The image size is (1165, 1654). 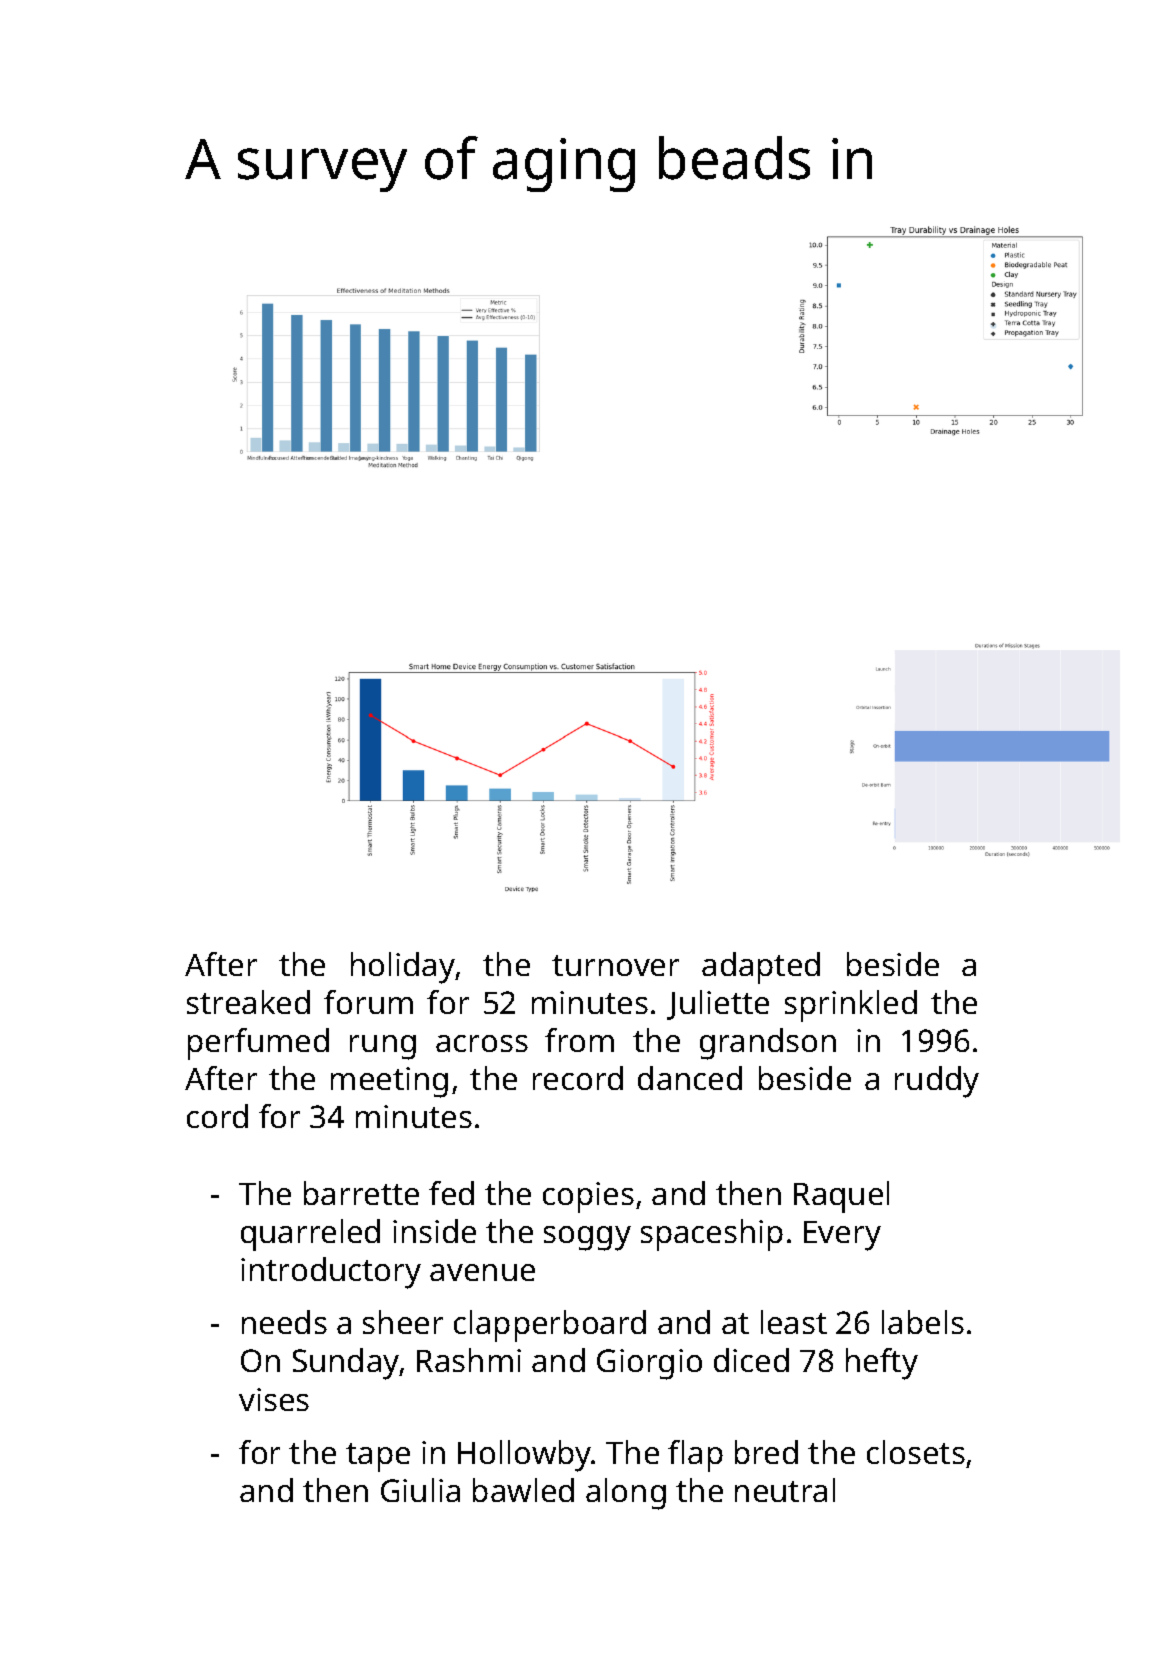 I want to click on hefty, so click(x=882, y=1364).
